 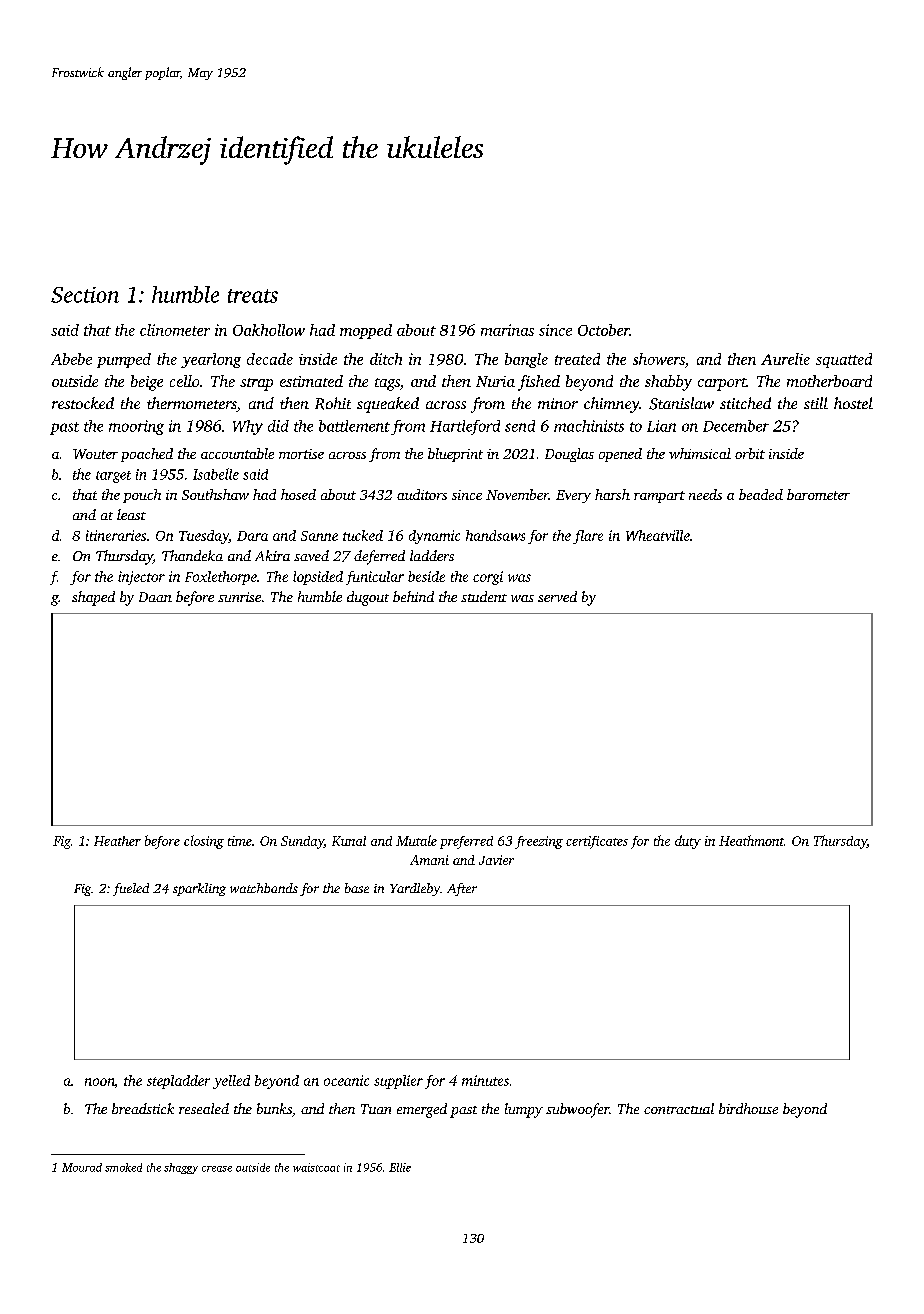 I want to click on contractual, so click(x=679, y=1108).
